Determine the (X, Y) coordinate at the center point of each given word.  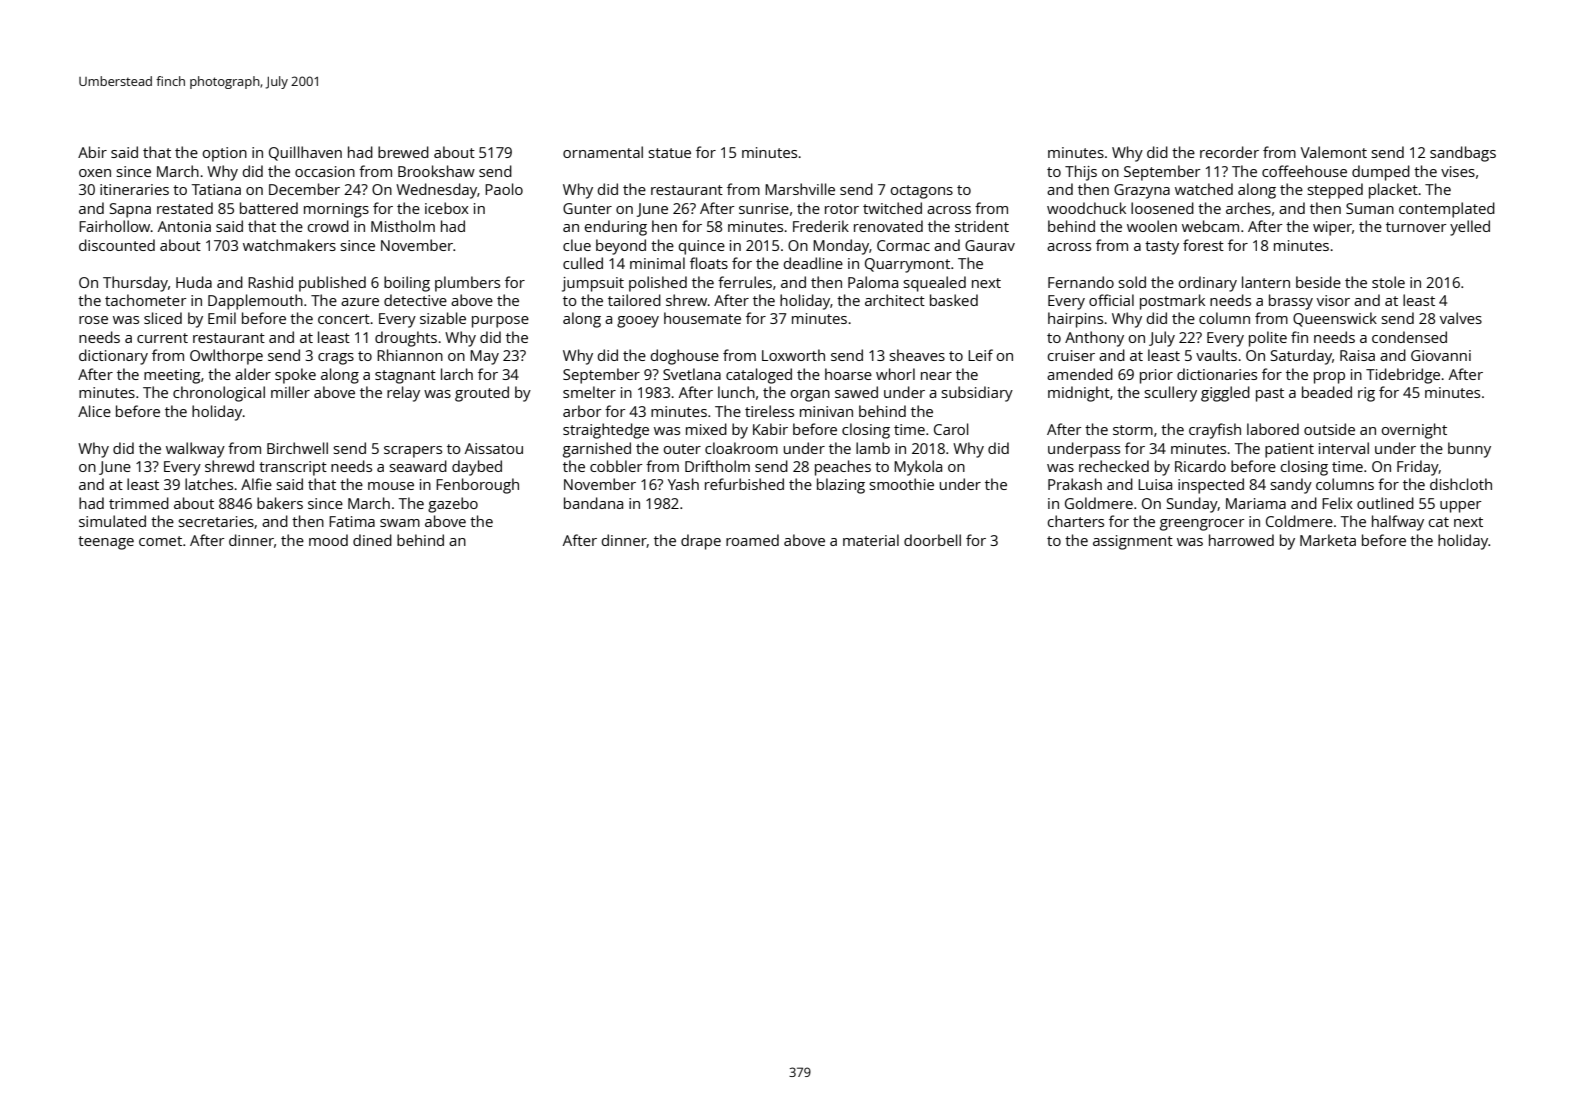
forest (1203, 245)
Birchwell (297, 448)
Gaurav (990, 245)
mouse (391, 486)
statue (670, 153)
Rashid (270, 282)
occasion (325, 171)
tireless (769, 411)
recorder (1229, 152)
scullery (1171, 394)
